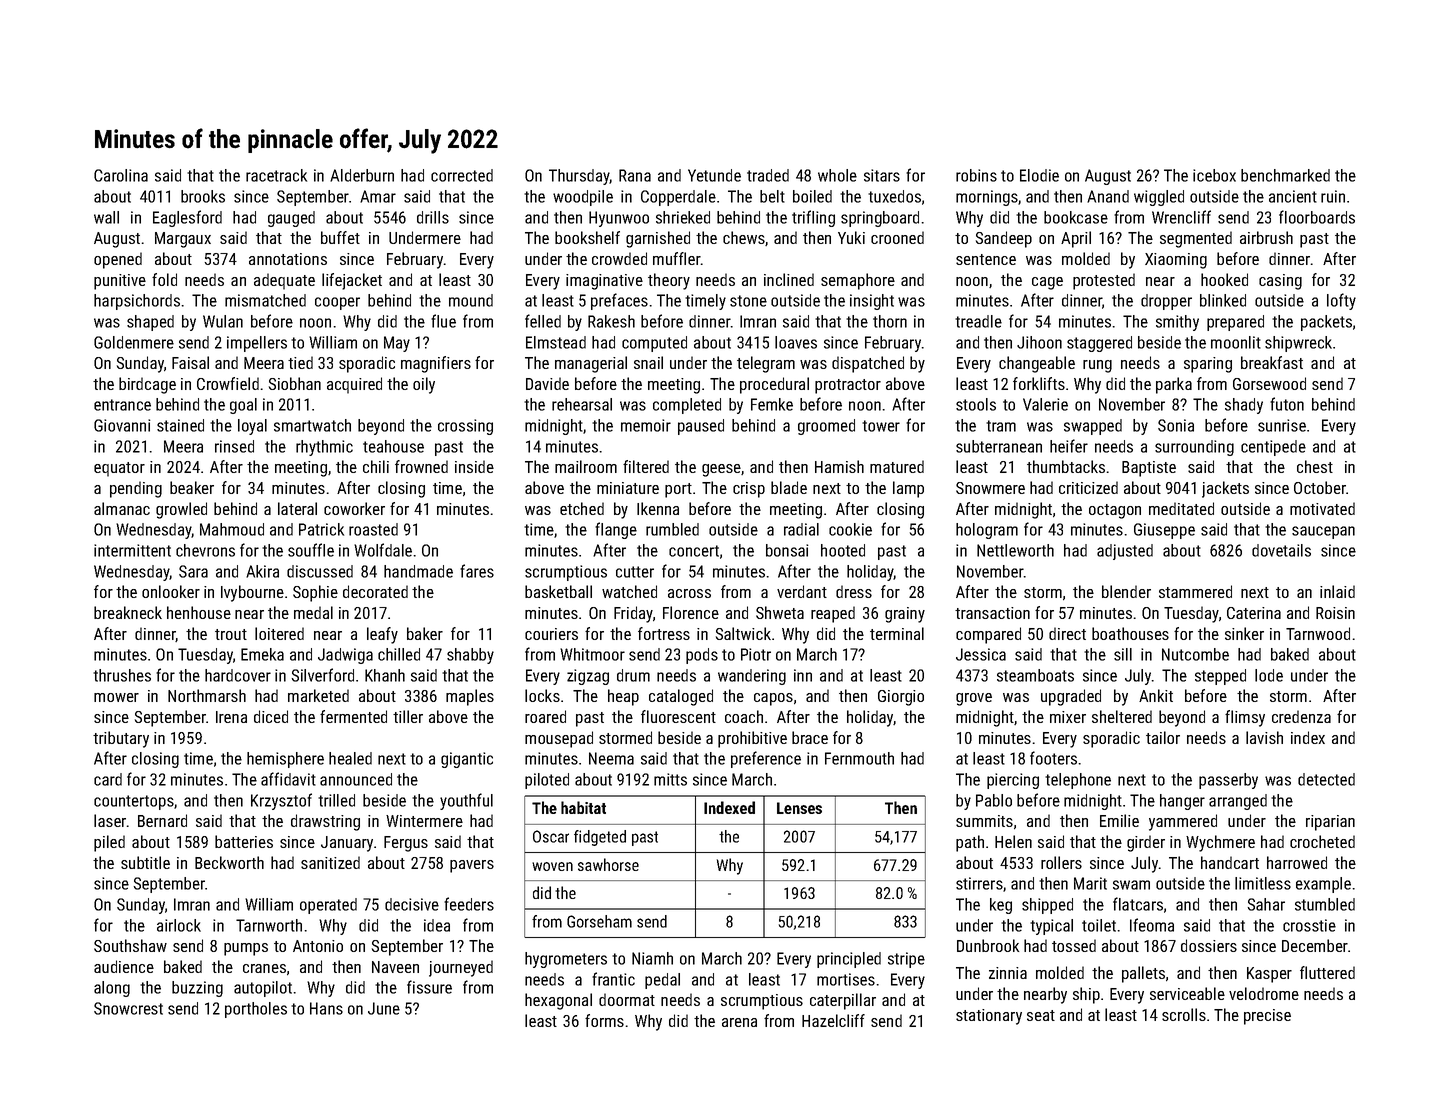 The image size is (1450, 1120). What do you see at coordinates (608, 864) in the screenshot?
I see `sawhorse` at bounding box center [608, 864].
